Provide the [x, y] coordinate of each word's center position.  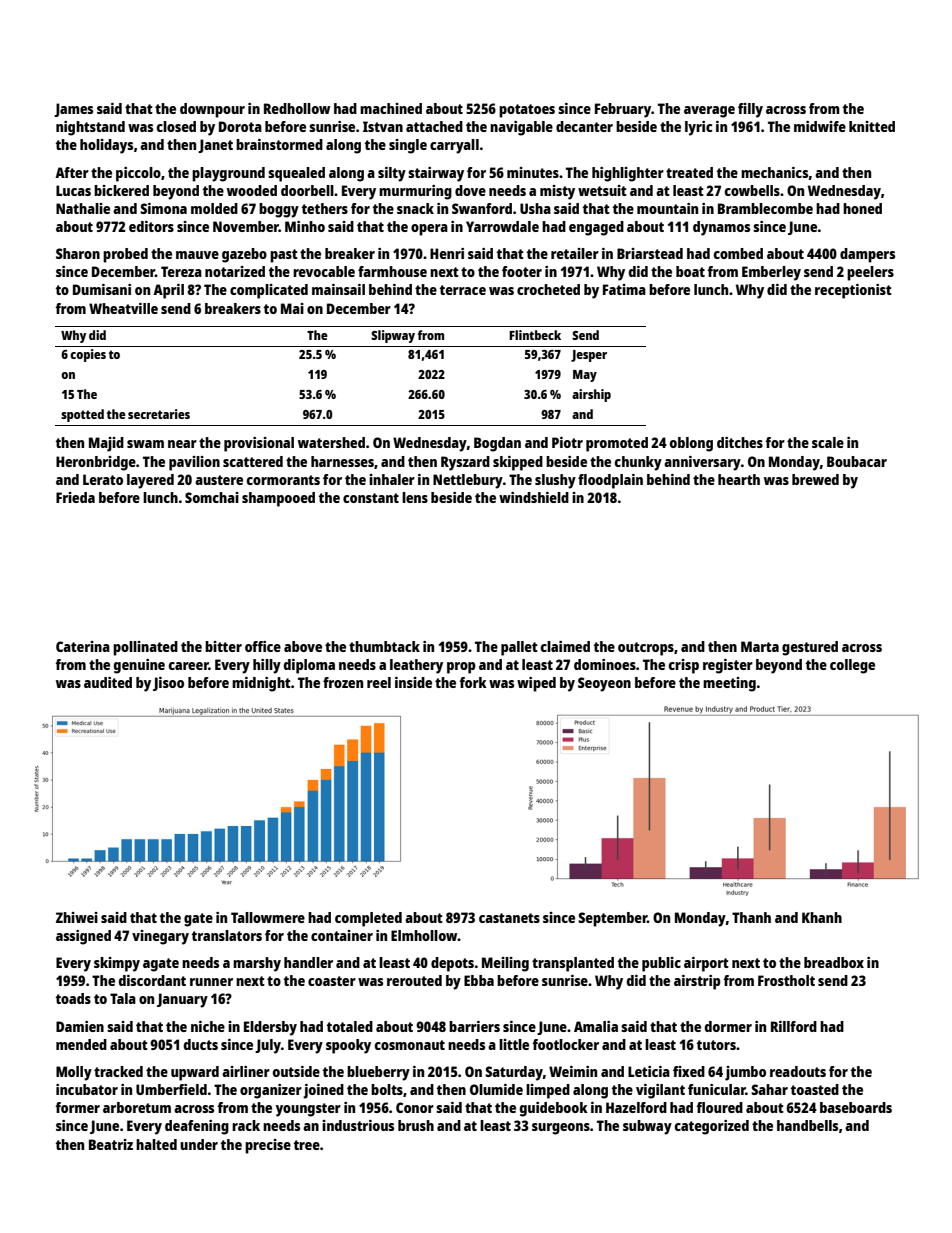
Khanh [822, 917]
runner [211, 982]
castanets [509, 918]
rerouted [414, 980]
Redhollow [297, 108]
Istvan [383, 126]
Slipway [393, 336]
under [199, 1144]
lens [415, 497]
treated [689, 172]
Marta [760, 646]
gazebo [244, 255]
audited [108, 682]
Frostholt [786, 980]
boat [690, 271]
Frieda [75, 497]
